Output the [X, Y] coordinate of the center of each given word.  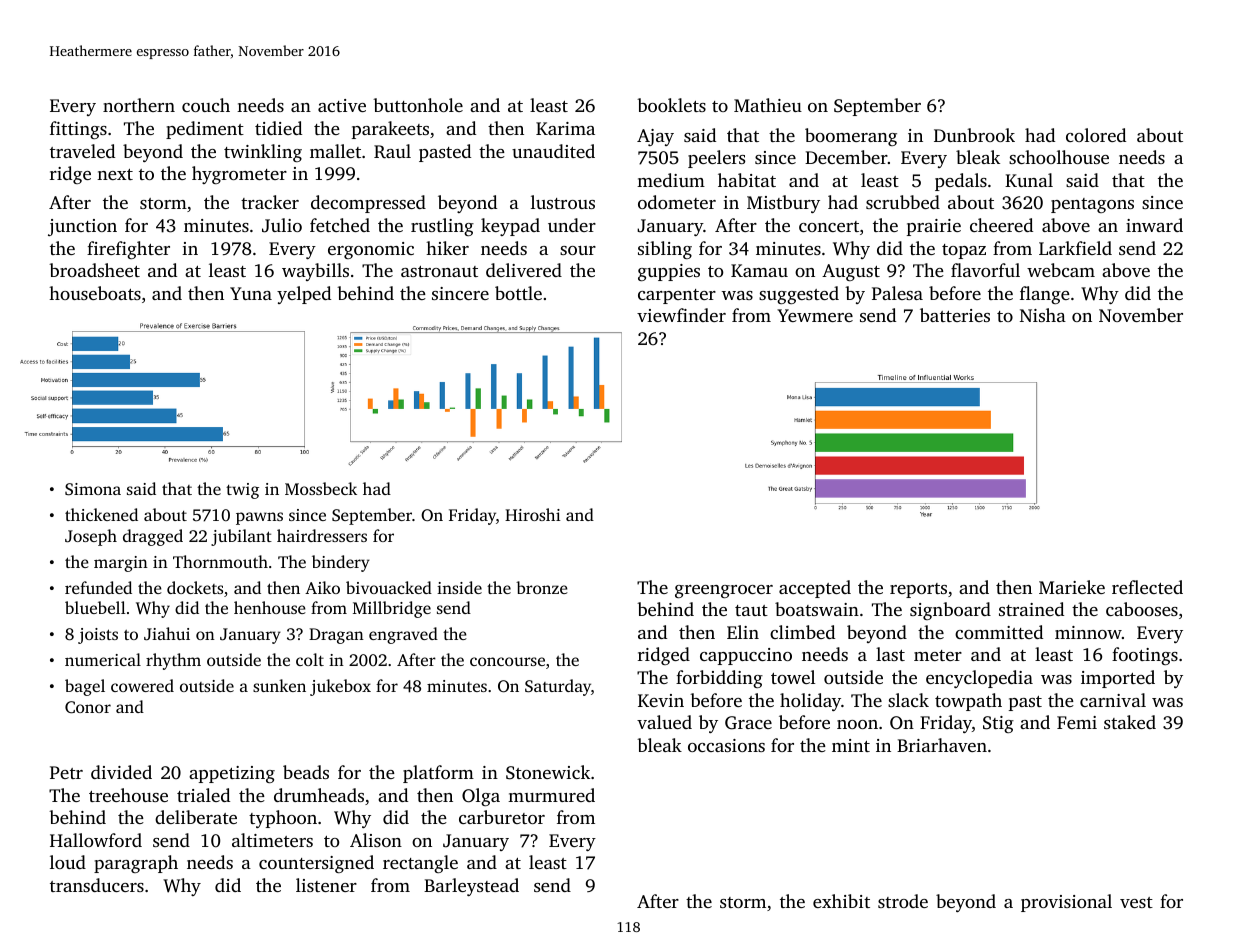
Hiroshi [533, 514]
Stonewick [548, 772]
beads [306, 772]
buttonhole [418, 105]
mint [851, 745]
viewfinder [681, 315]
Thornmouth [220, 561]
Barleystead [471, 887]
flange [1045, 295]
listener [326, 885]
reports [918, 590]
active [342, 105]
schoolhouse [1059, 157]
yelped [304, 295]
